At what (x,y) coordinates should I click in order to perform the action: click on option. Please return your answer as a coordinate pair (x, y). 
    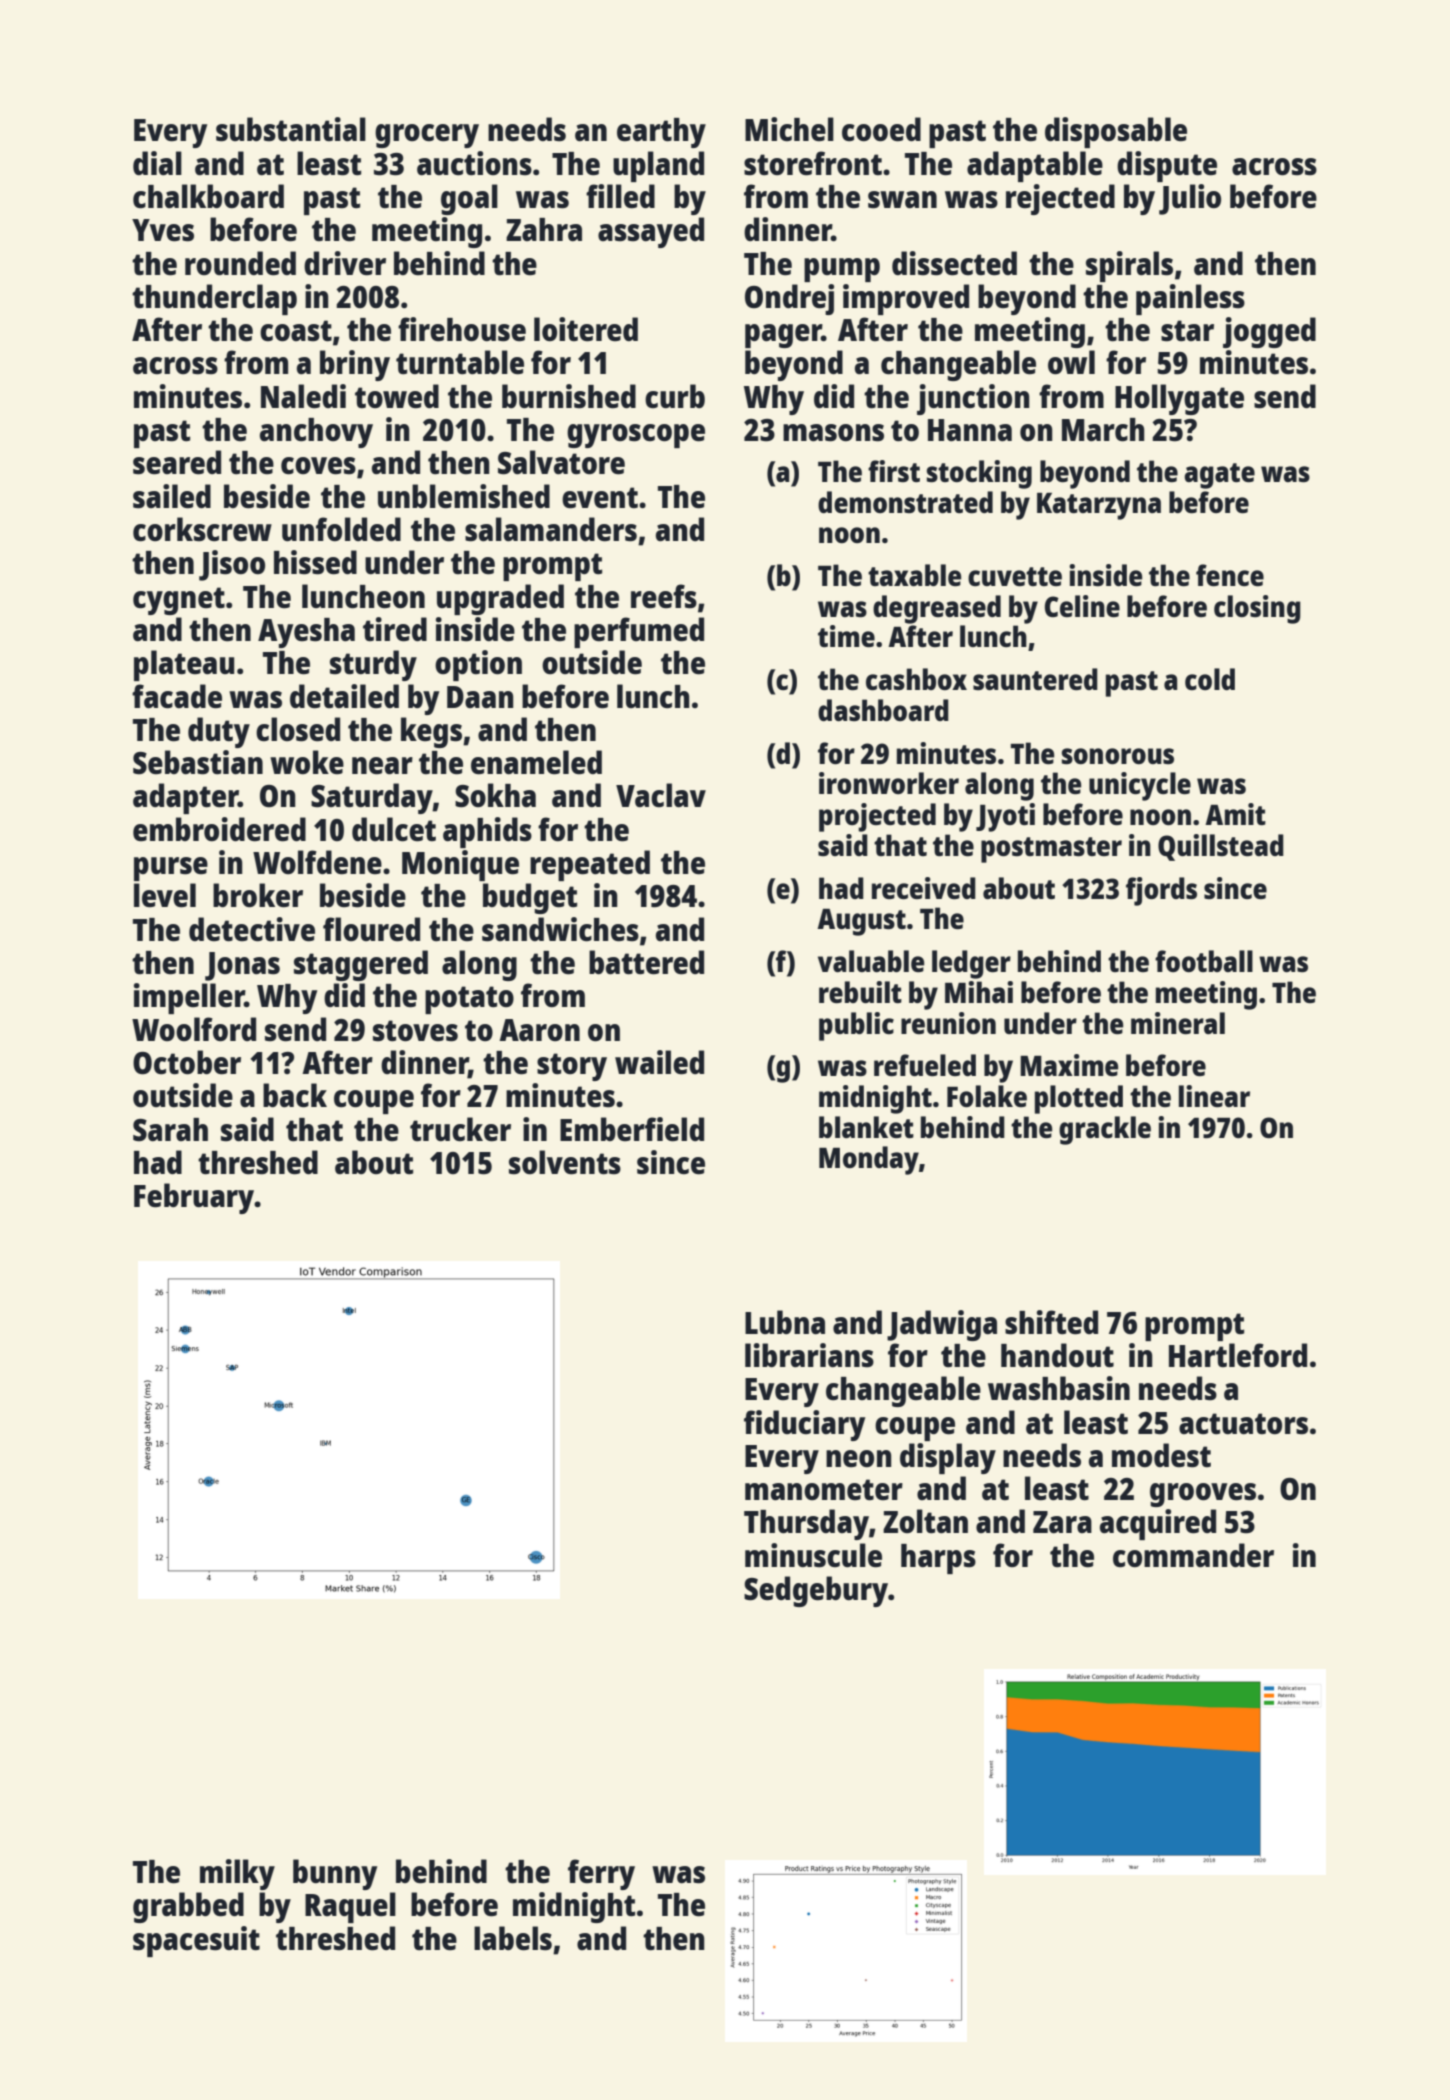
    Looking at the image, I should click on (478, 665).
